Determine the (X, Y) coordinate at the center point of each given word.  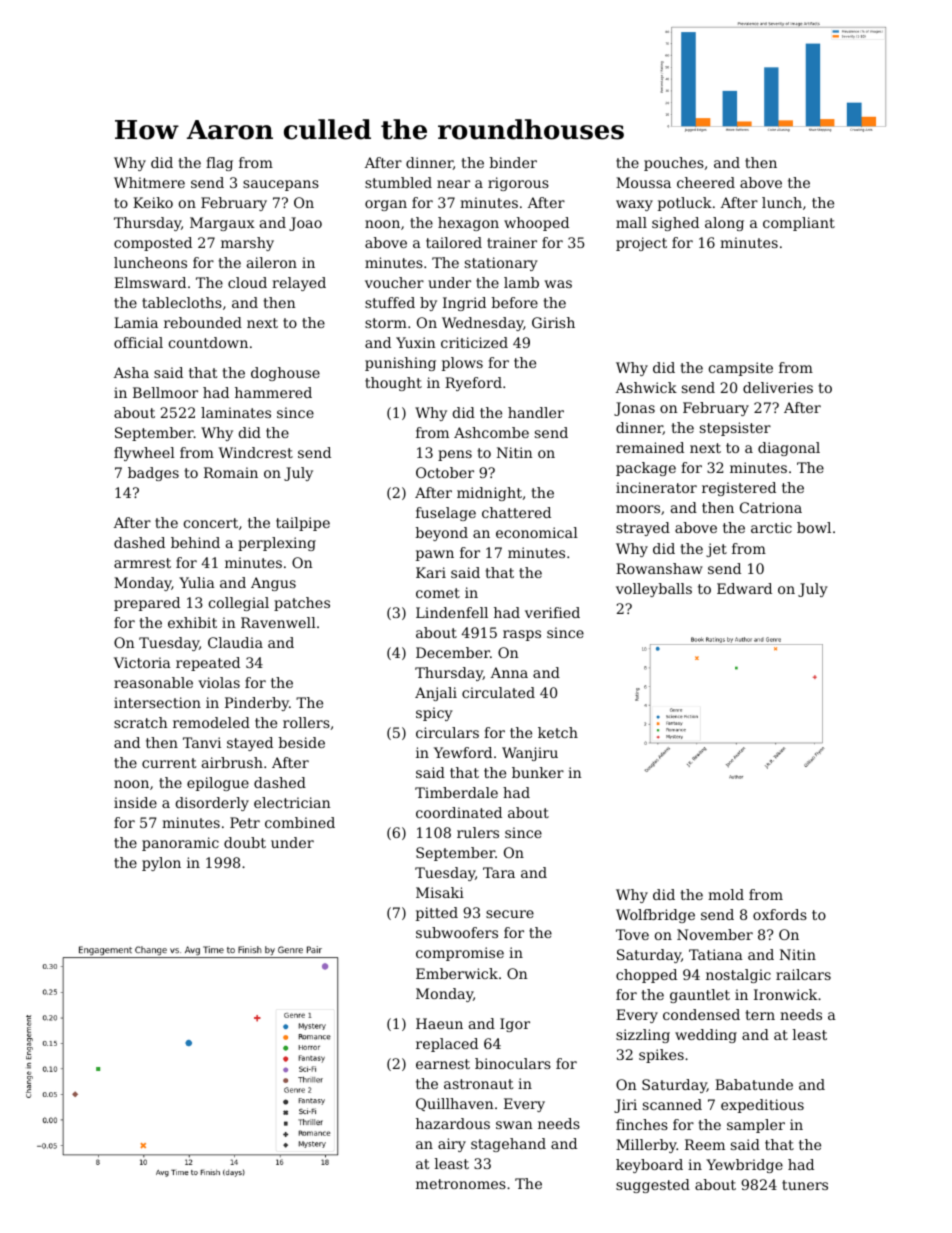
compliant (799, 224)
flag (219, 164)
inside (135, 802)
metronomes (461, 1184)
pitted (437, 914)
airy (452, 1145)
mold (726, 894)
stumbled (398, 182)
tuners (805, 1185)
